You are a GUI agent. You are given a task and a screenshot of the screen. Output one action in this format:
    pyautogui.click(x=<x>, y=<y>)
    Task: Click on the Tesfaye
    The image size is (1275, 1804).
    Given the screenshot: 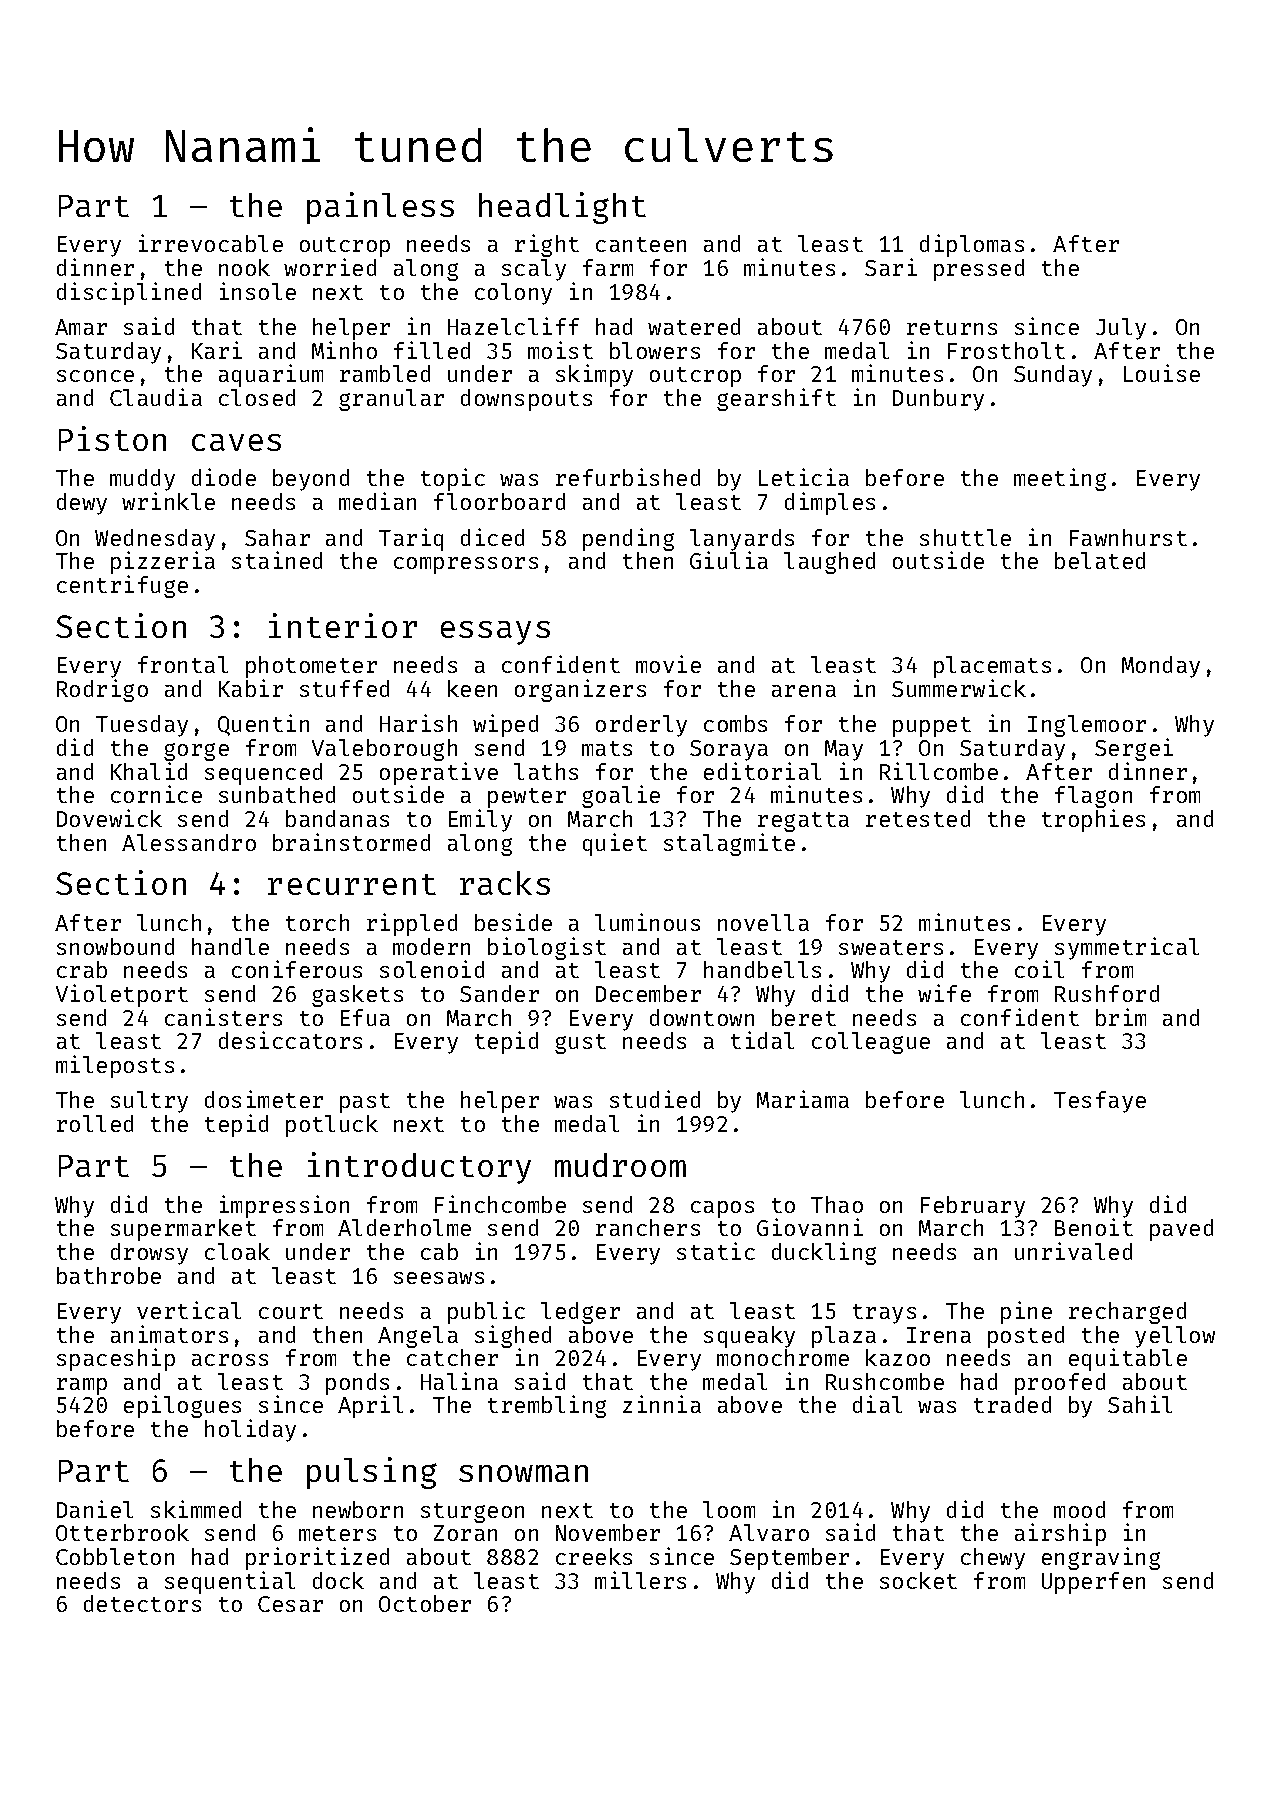 What is the action you would take?
    pyautogui.click(x=1100, y=1102)
